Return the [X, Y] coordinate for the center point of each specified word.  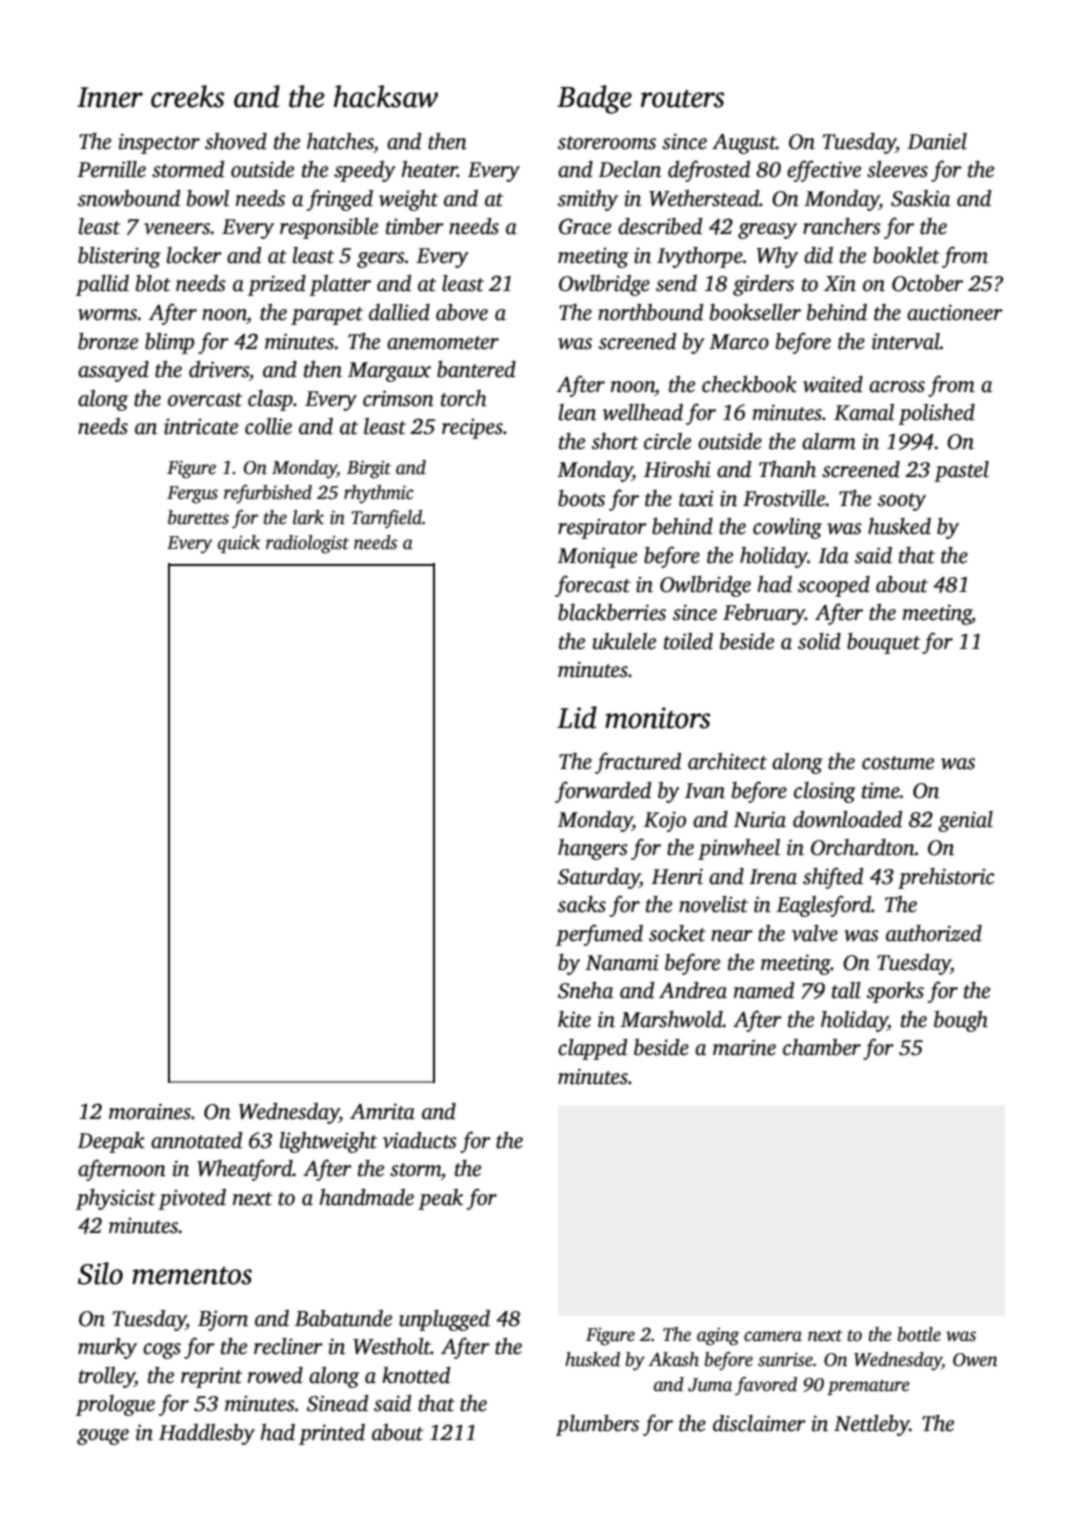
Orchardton [863, 847]
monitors [658, 718]
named [764, 990]
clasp [270, 400]
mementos [192, 1276]
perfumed [599, 935]
